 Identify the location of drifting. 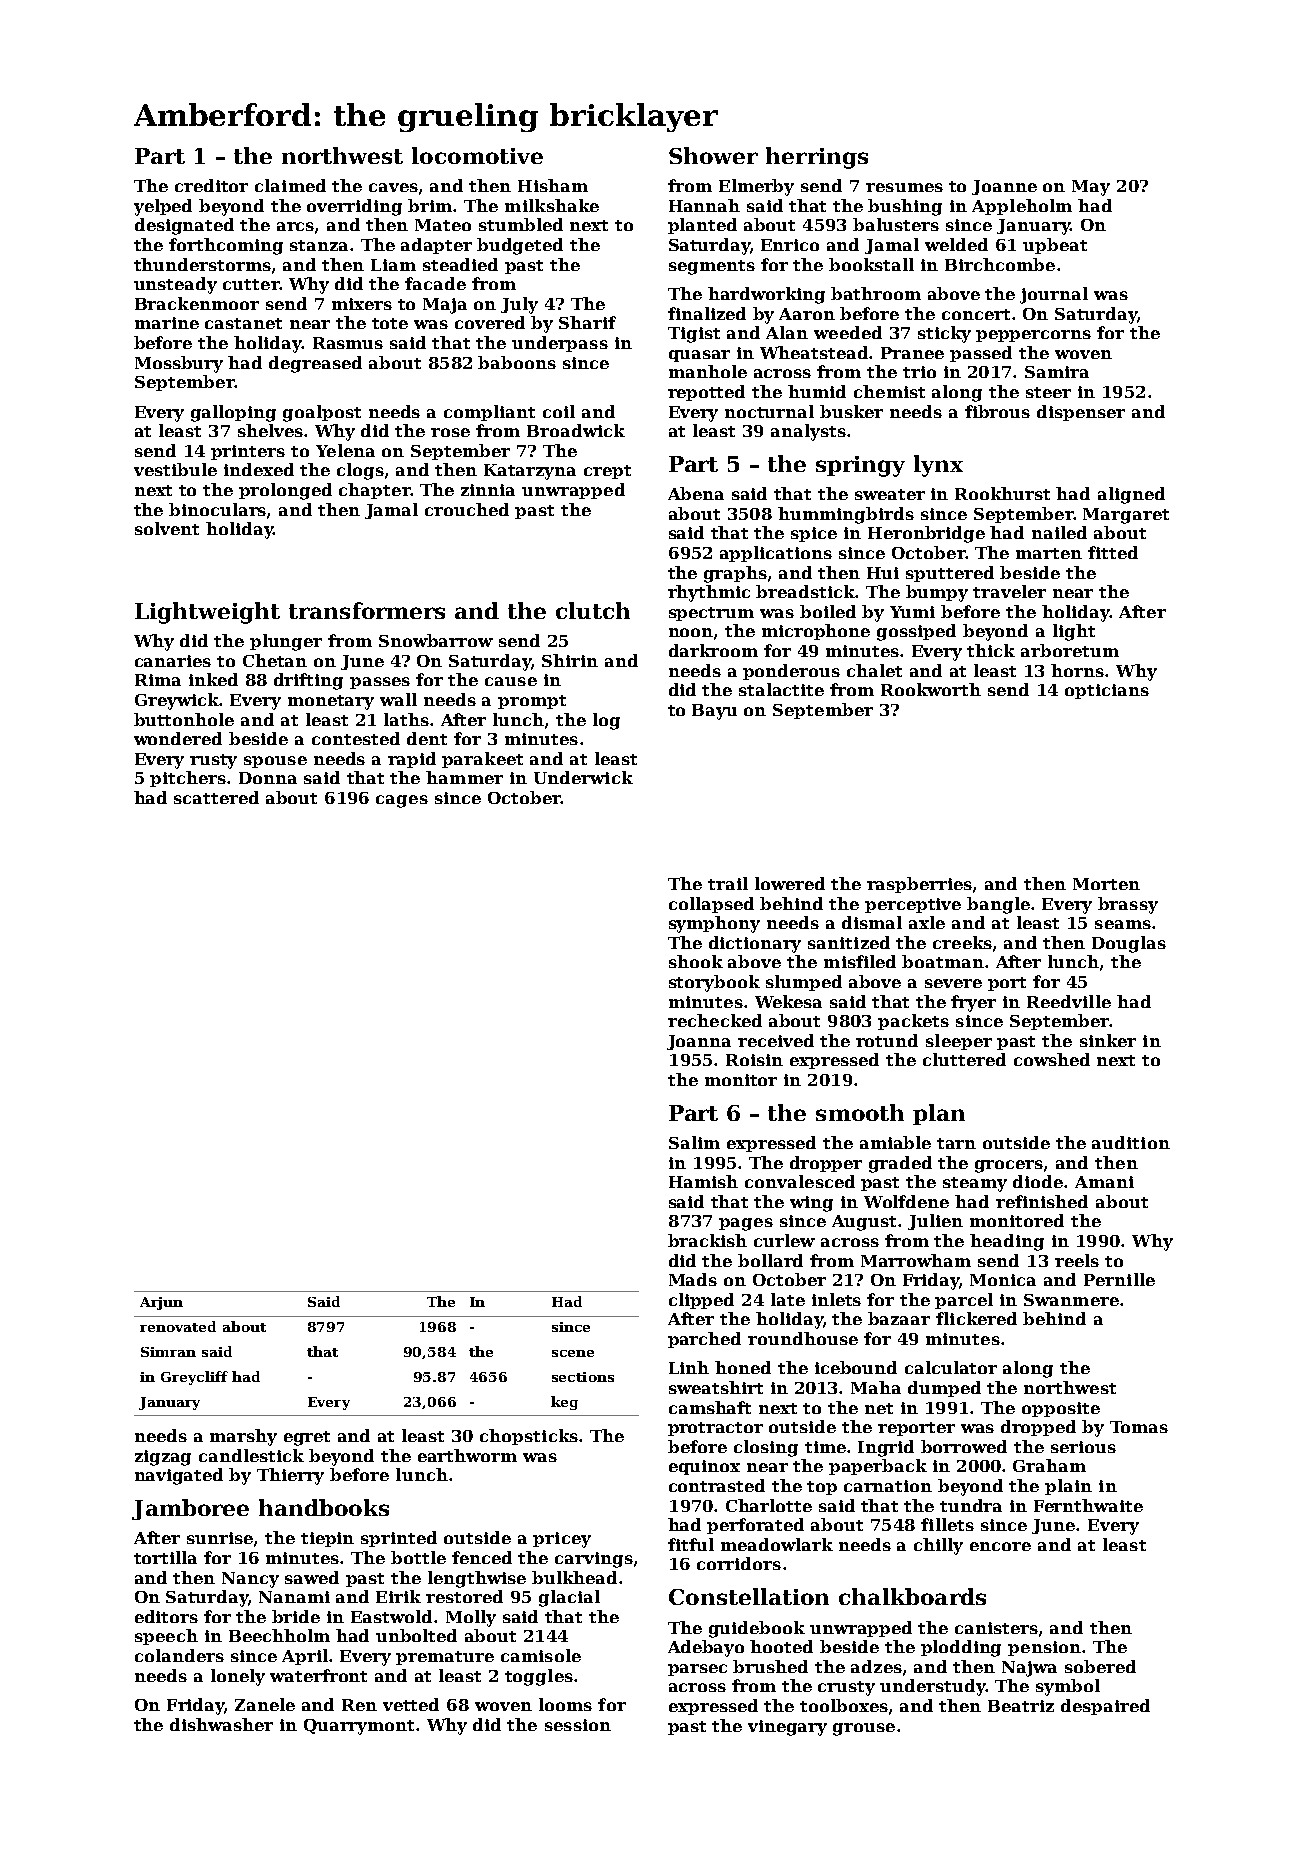
(308, 681).
